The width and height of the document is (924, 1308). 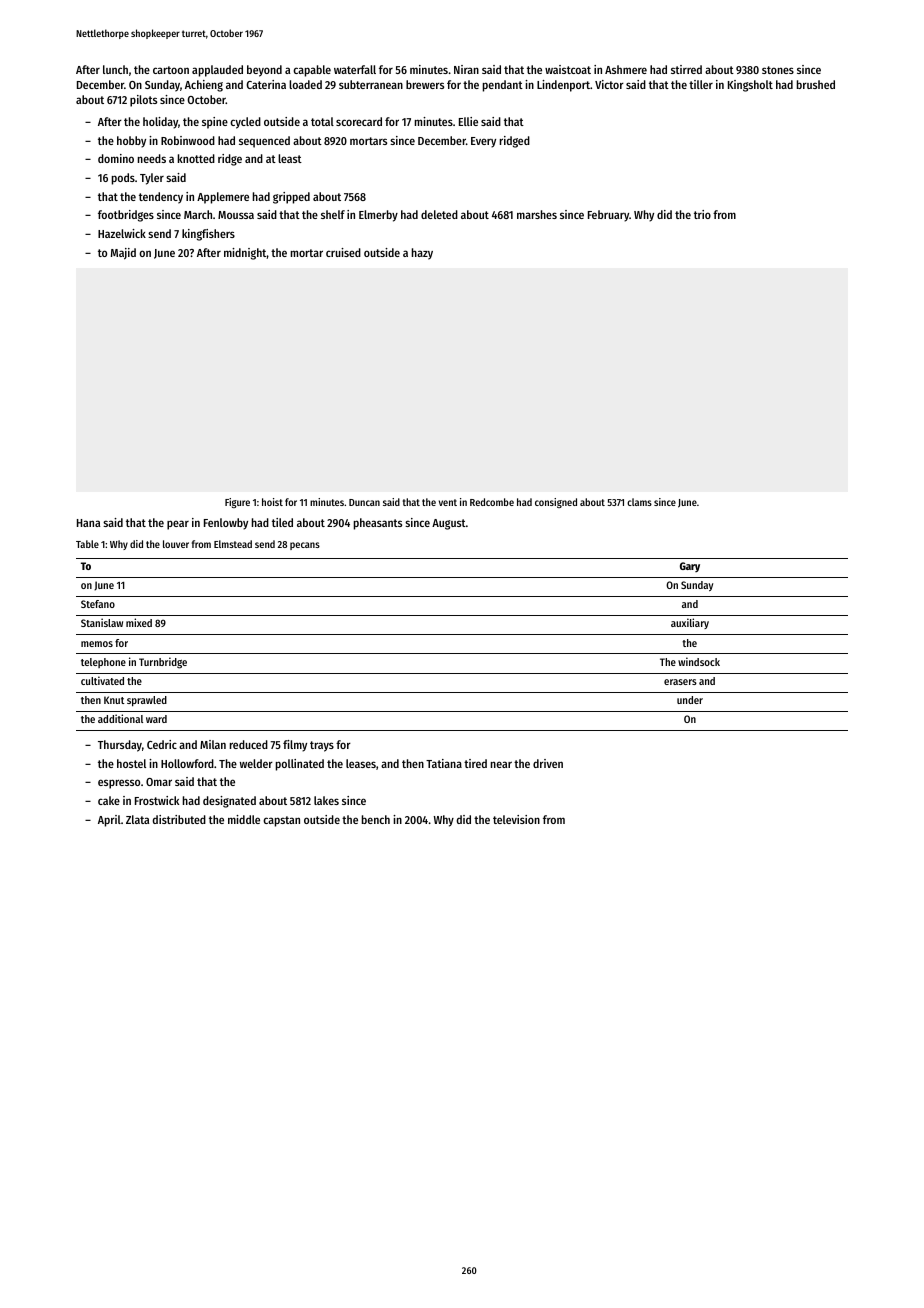 What do you see at coordinates (750, 86) in the document?
I see `Kingsholt` at bounding box center [750, 86].
